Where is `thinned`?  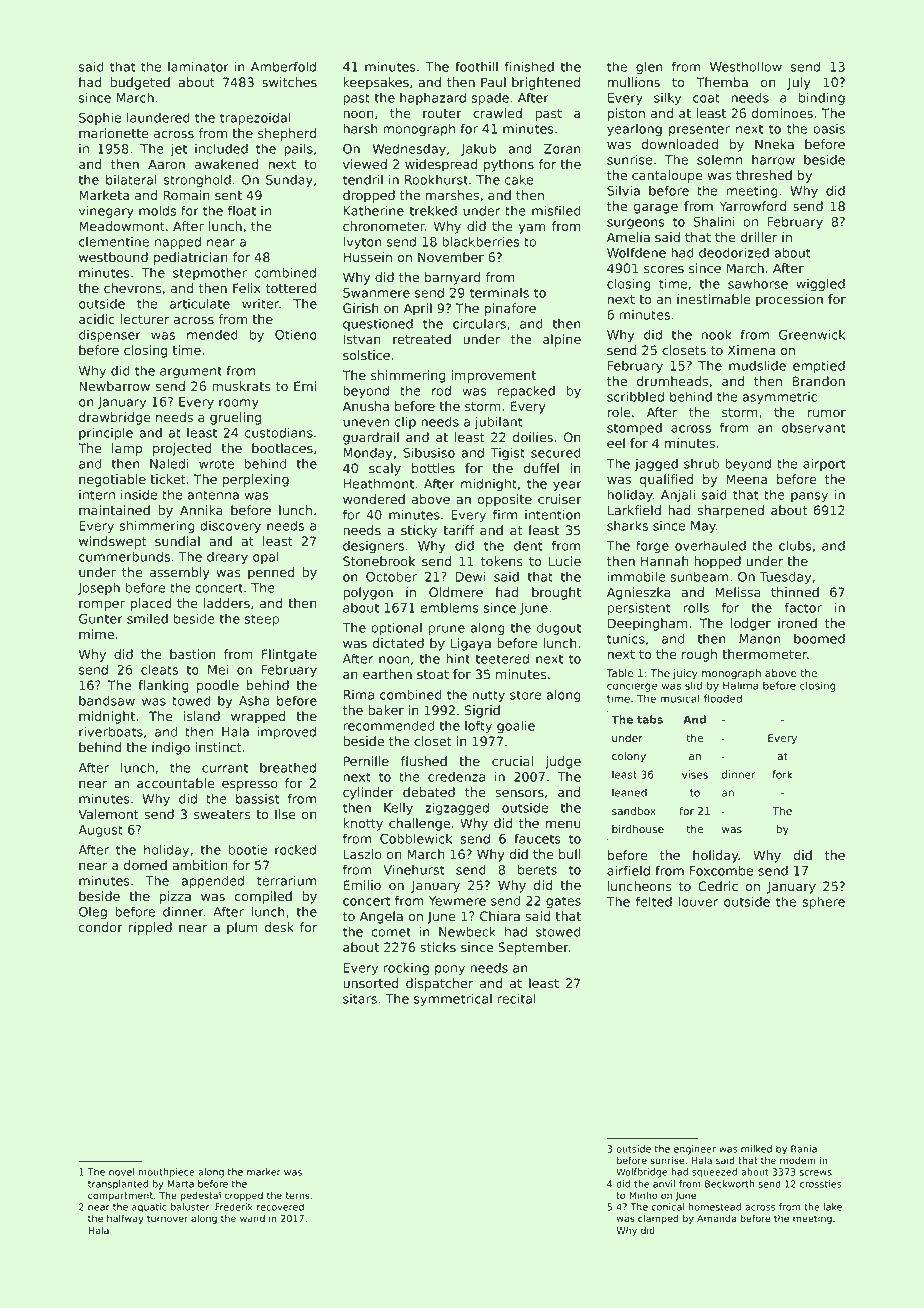 thinned is located at coordinates (795, 592).
